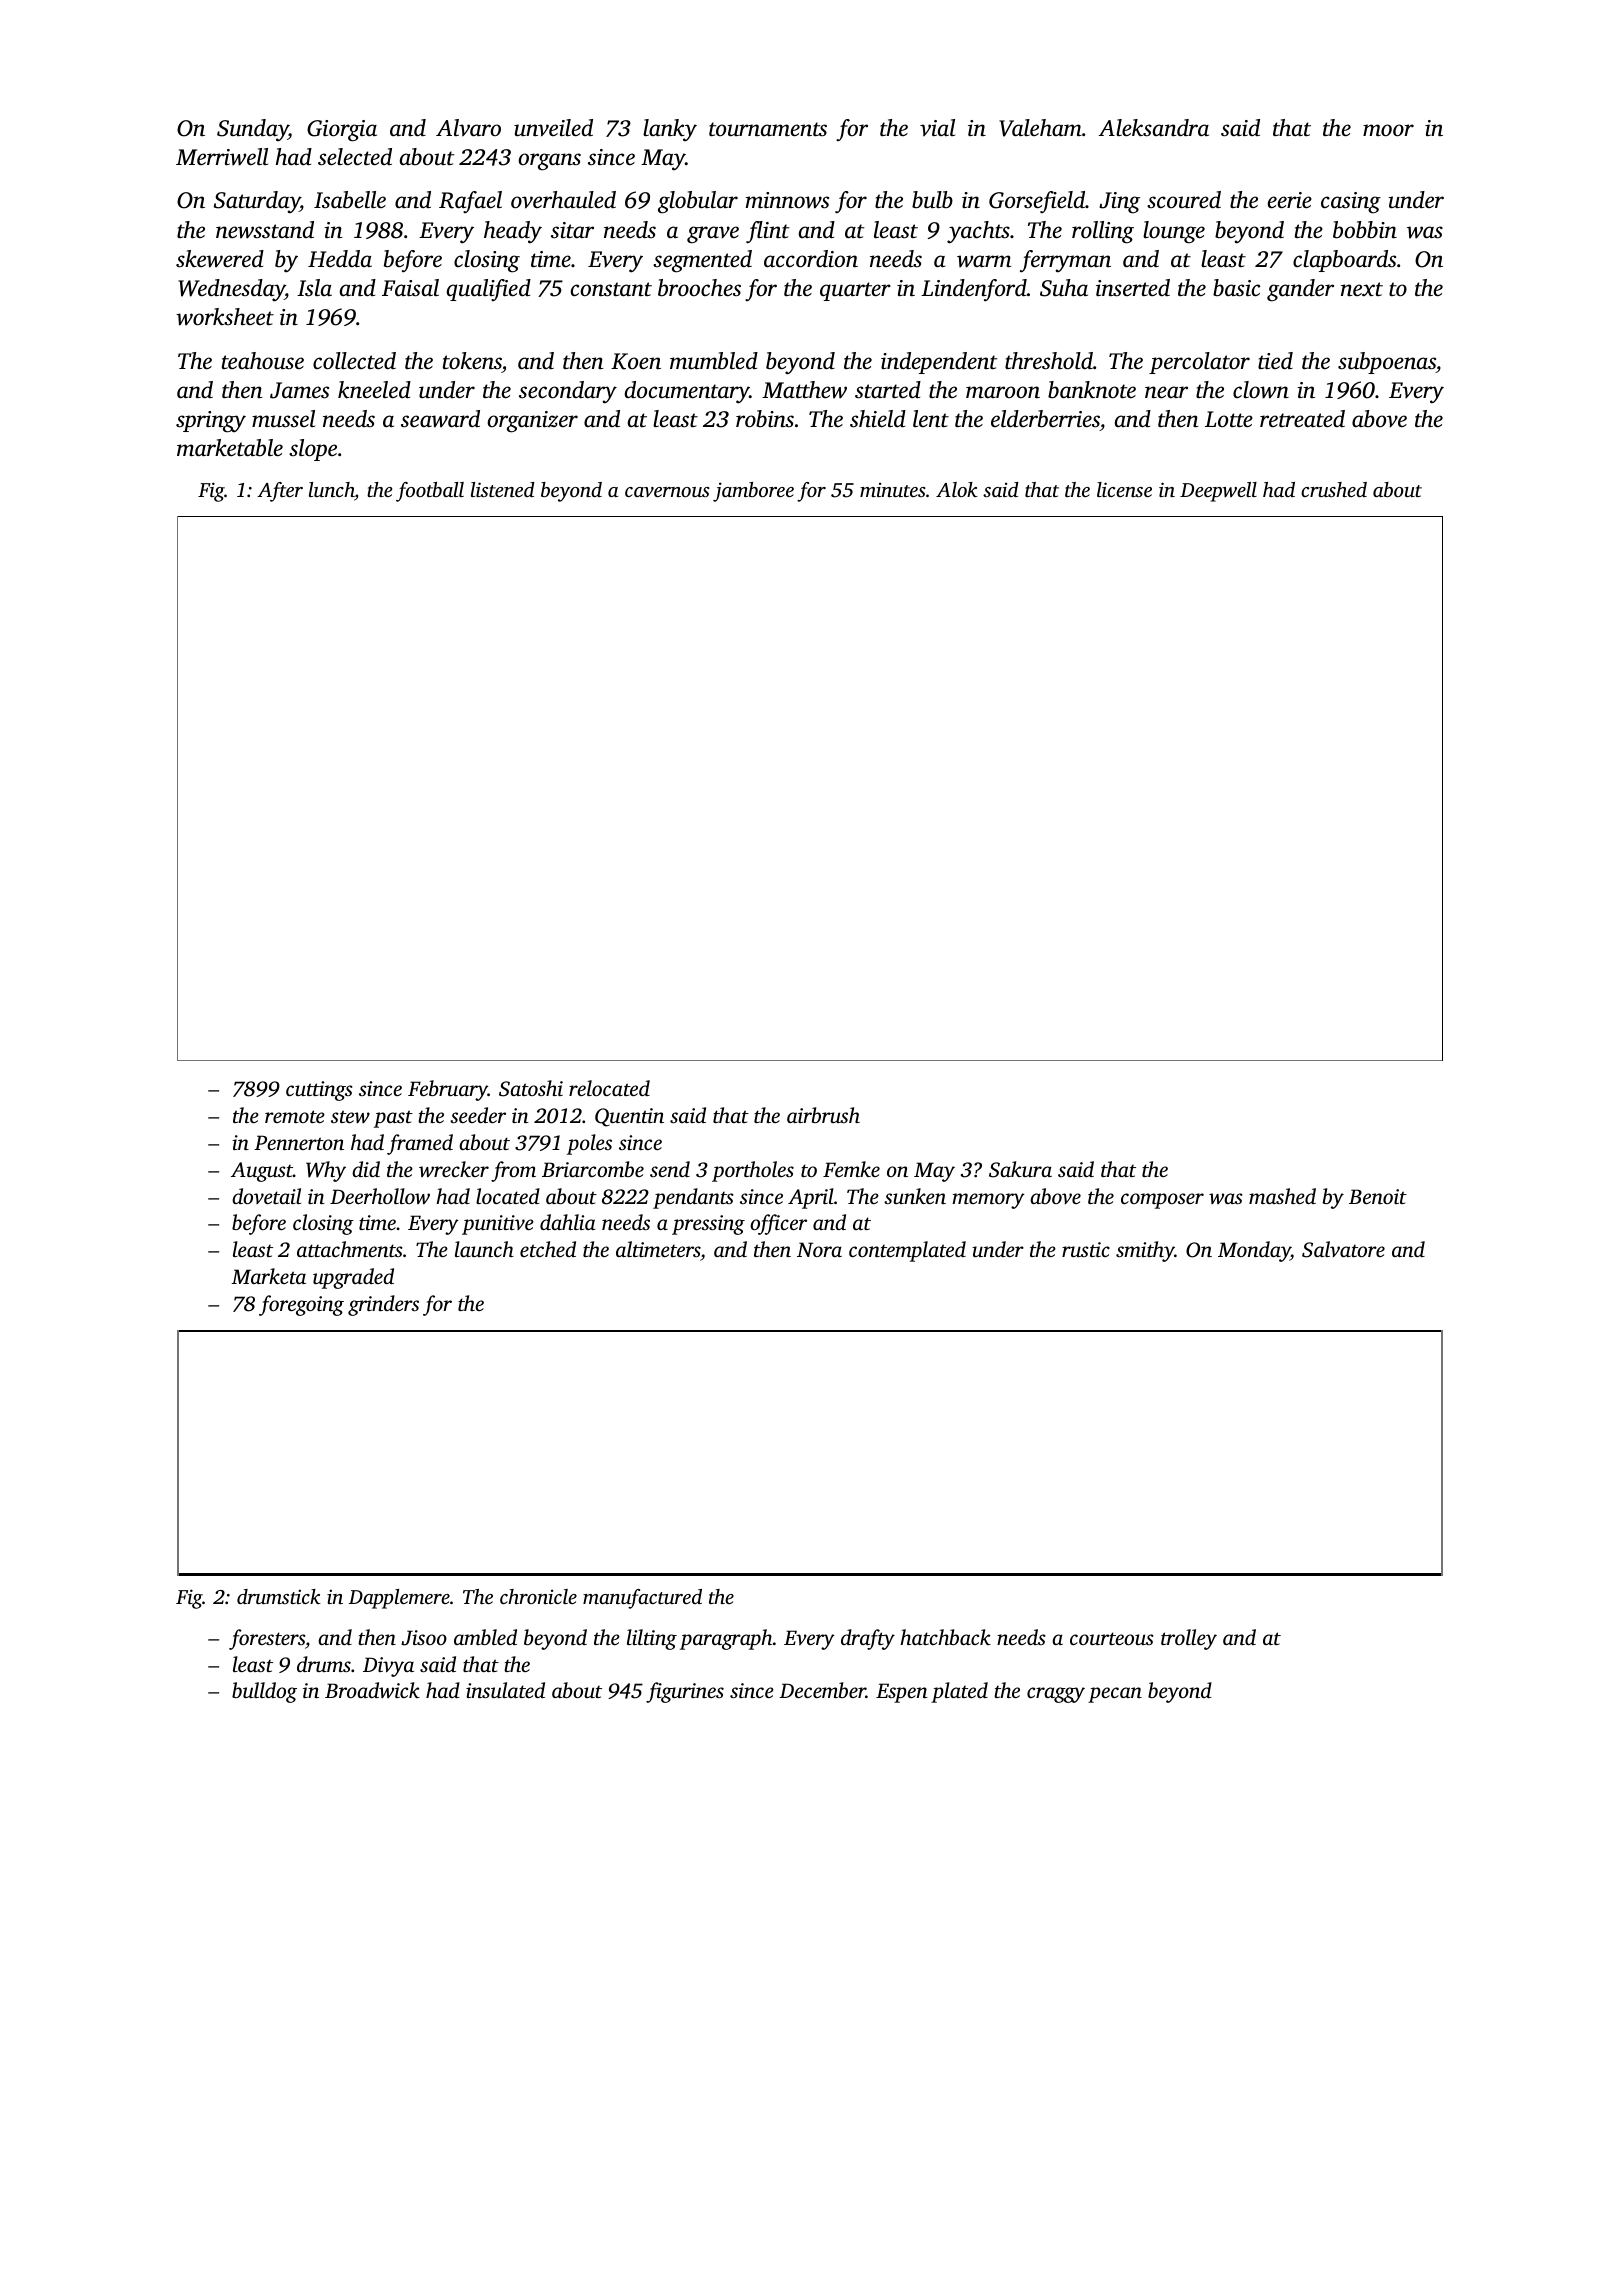 The image size is (1620, 2292). What do you see at coordinates (670, 1169) in the page?
I see `send` at bounding box center [670, 1169].
